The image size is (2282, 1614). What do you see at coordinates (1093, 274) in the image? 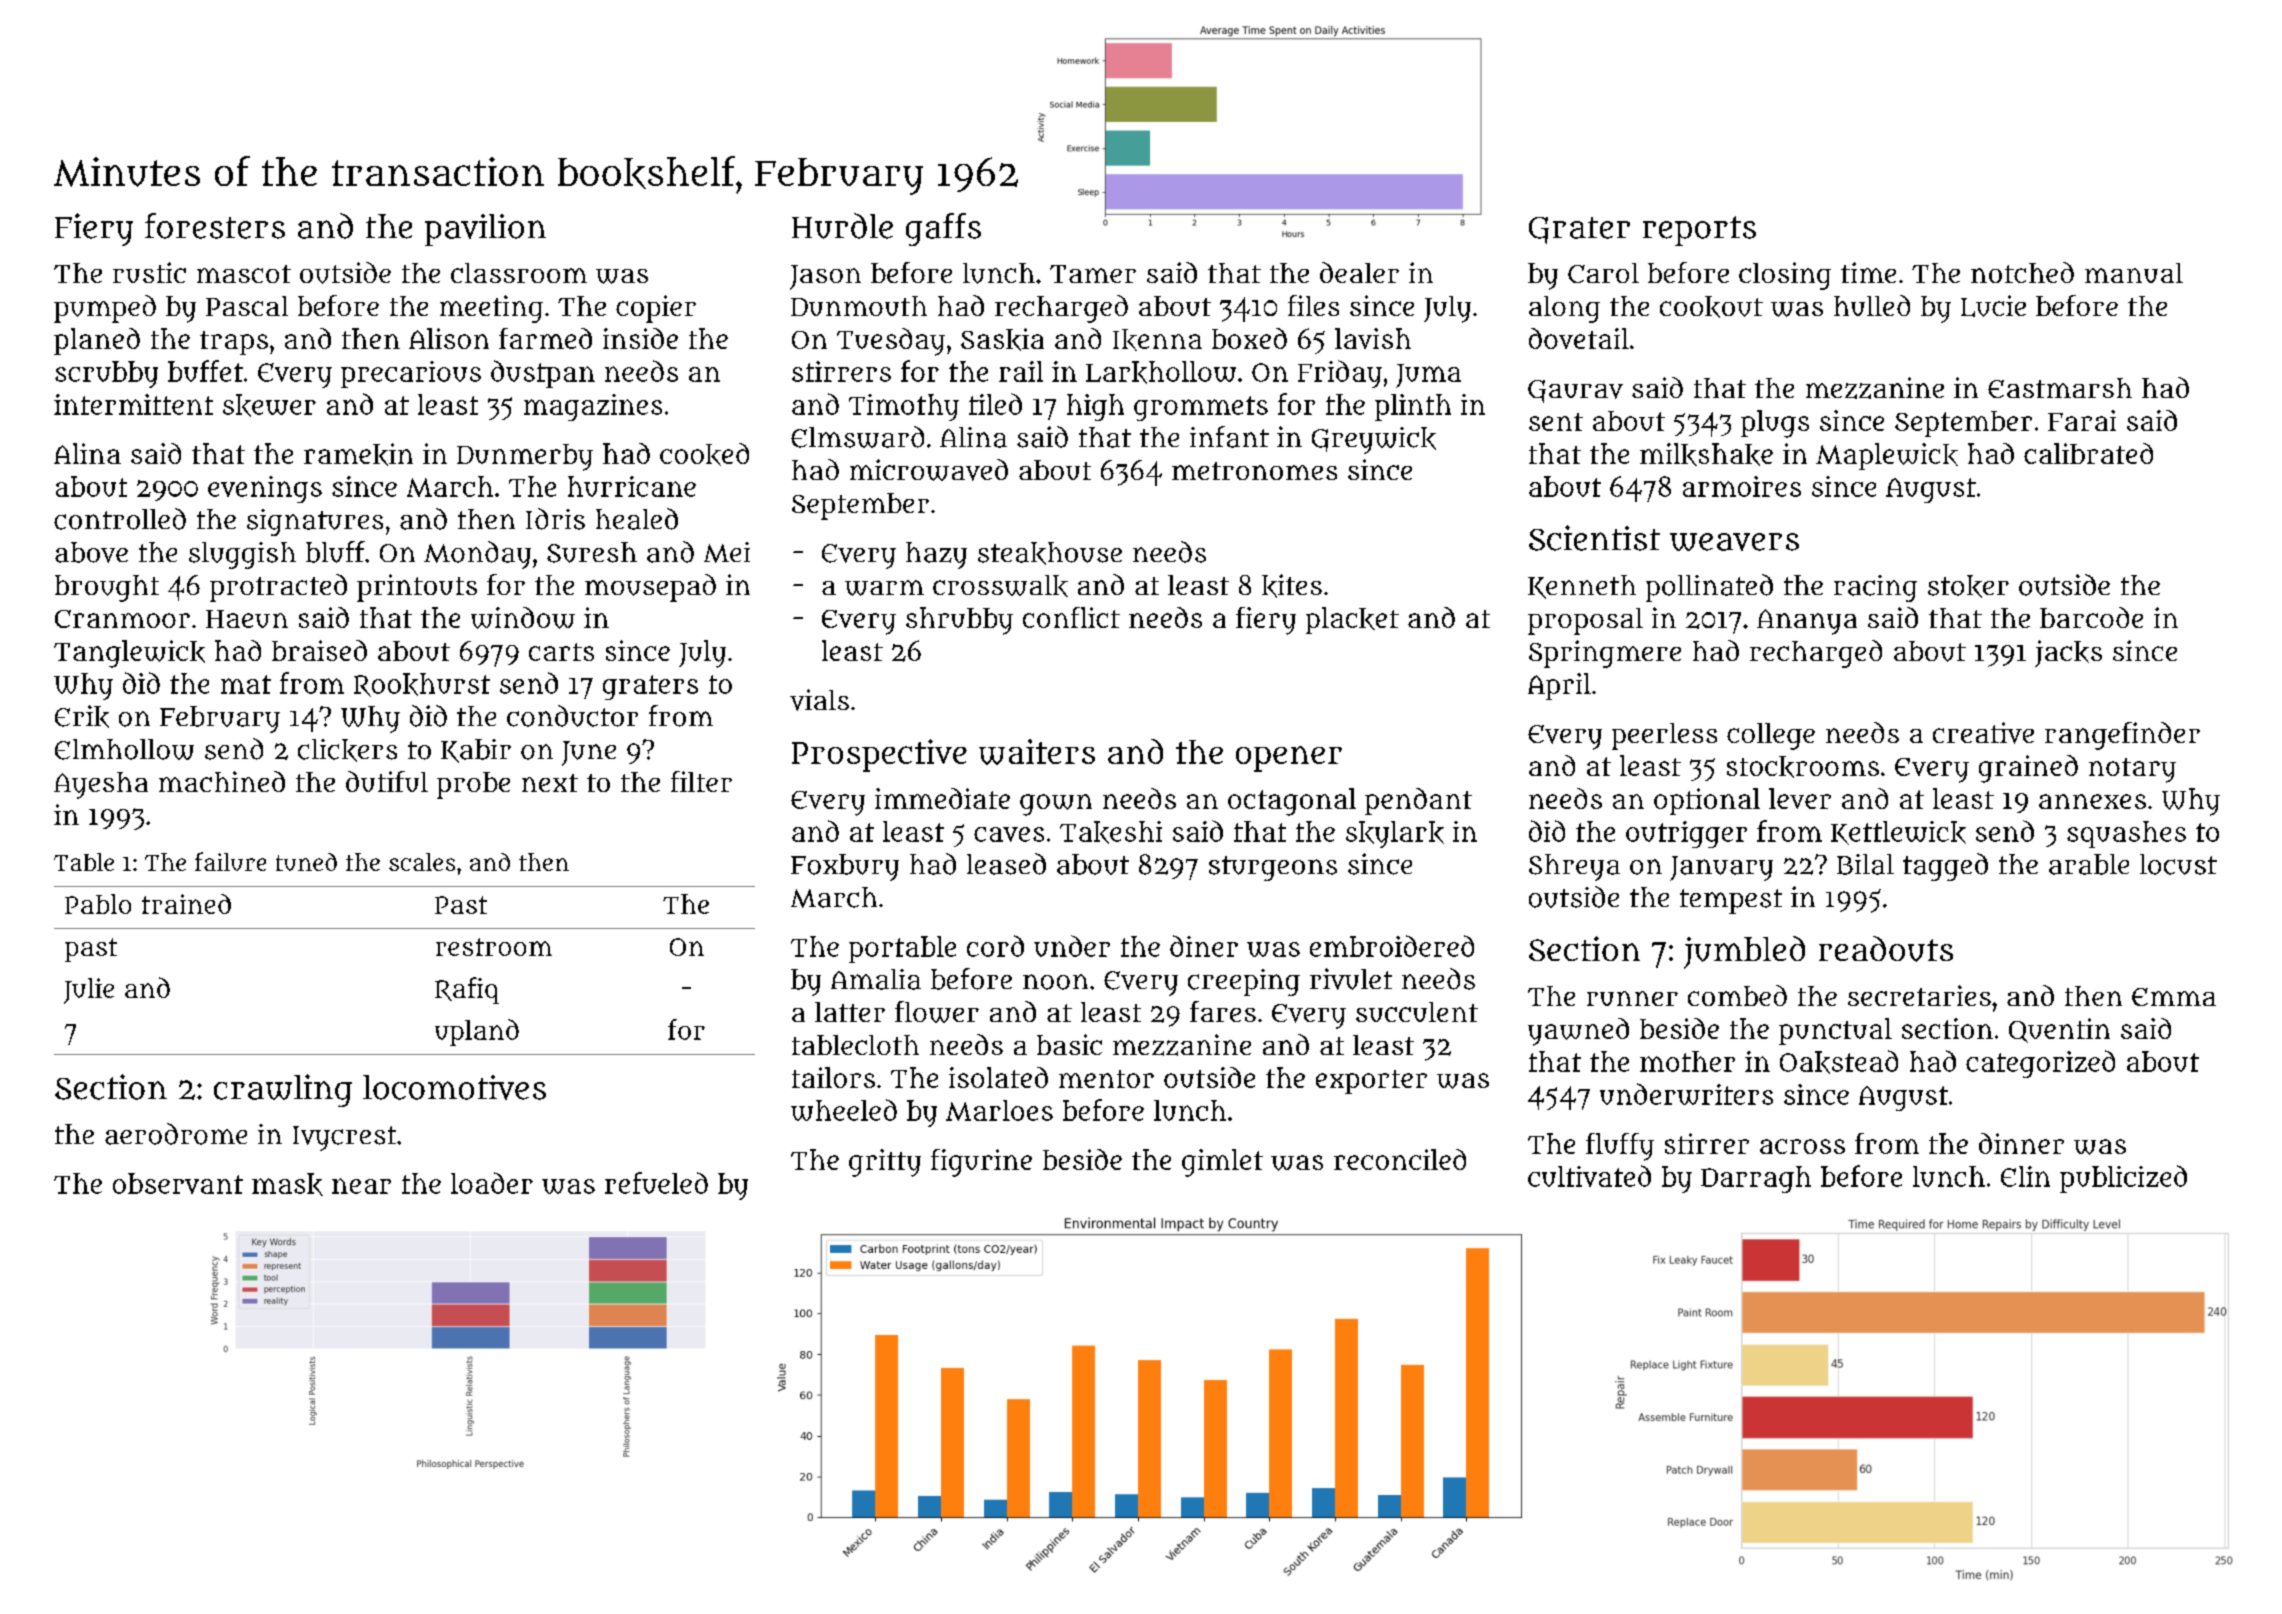
I see `Tamer` at bounding box center [1093, 274].
